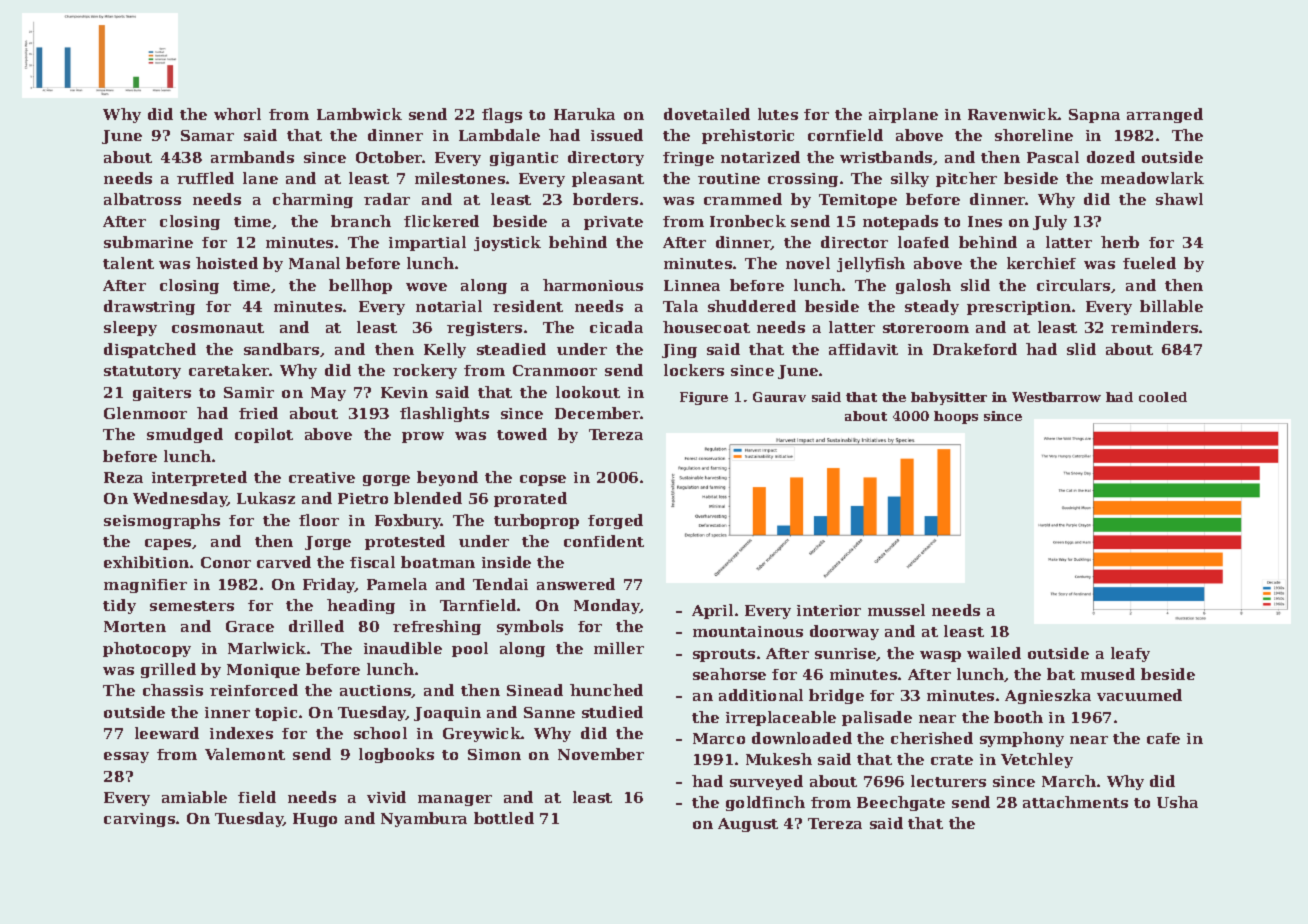 The image size is (1308, 924). Describe the element at coordinates (949, 398) in the page. I see `babysitter` at that location.
